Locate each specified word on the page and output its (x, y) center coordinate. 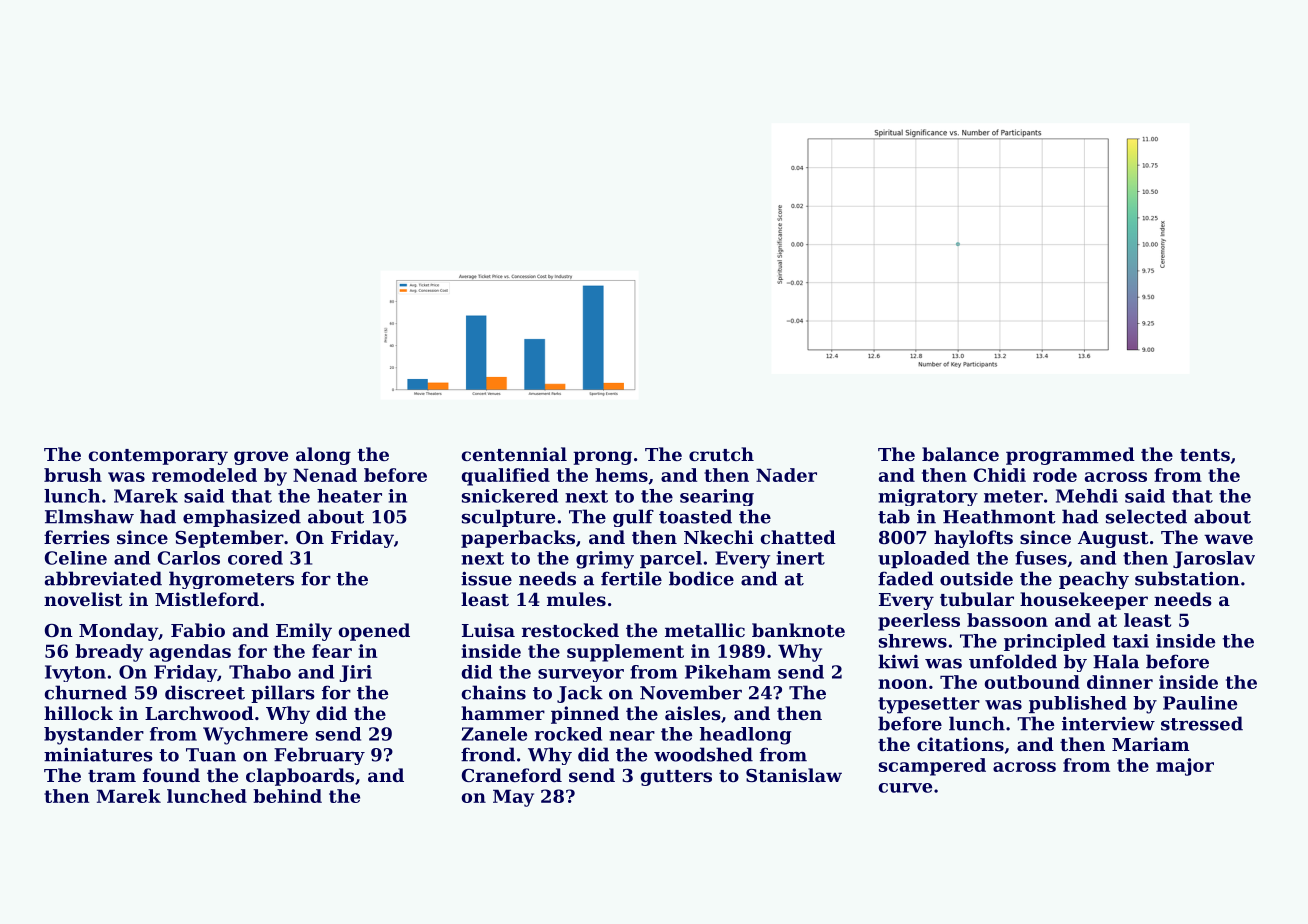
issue (486, 578)
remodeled (204, 475)
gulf (633, 518)
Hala (1116, 661)
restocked (570, 630)
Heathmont (999, 516)
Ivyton (75, 673)
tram (112, 776)
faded (905, 578)
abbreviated (103, 578)
